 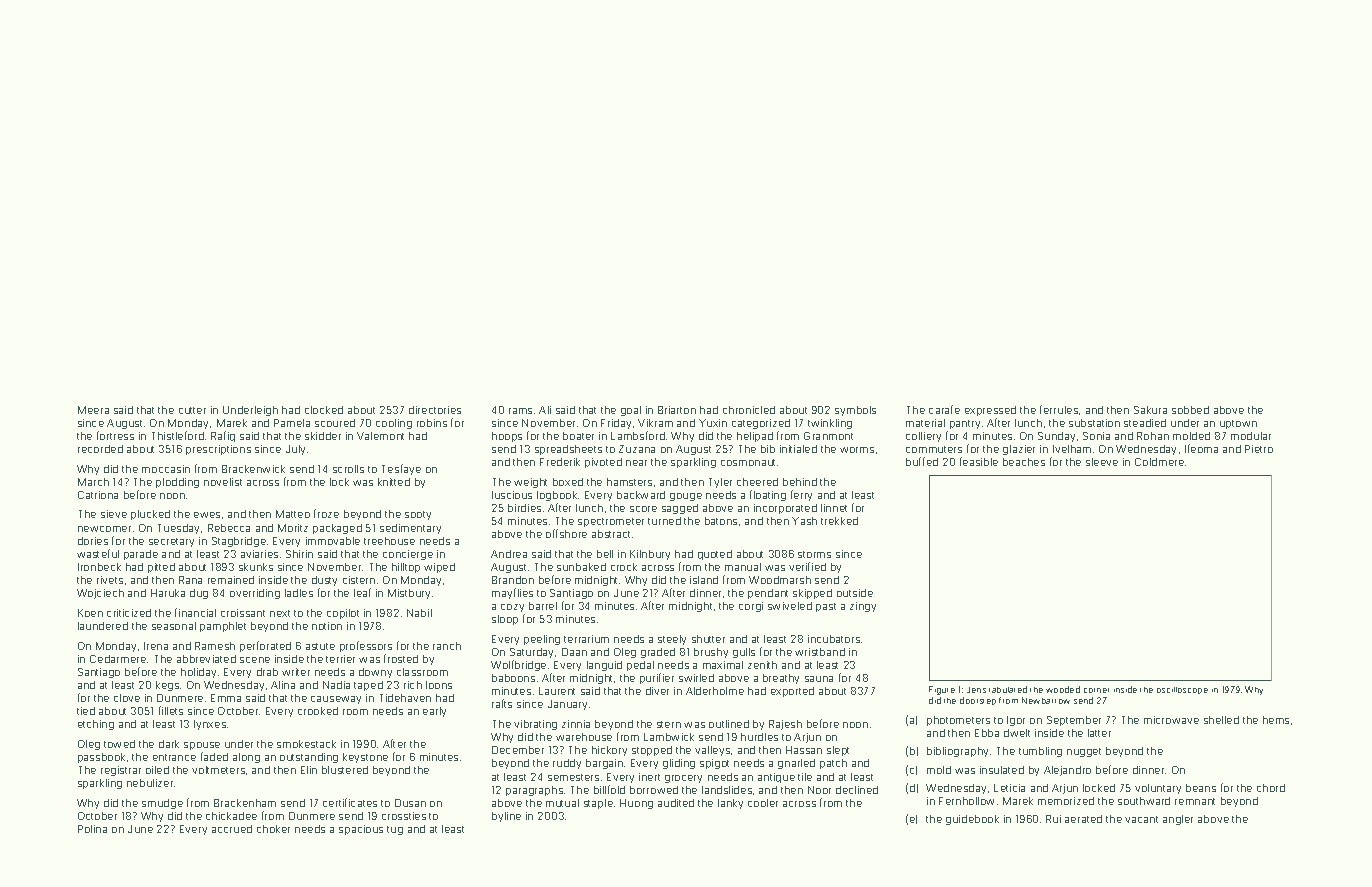 What do you see at coordinates (785, 725) in the page?
I see `Rajesh` at bounding box center [785, 725].
